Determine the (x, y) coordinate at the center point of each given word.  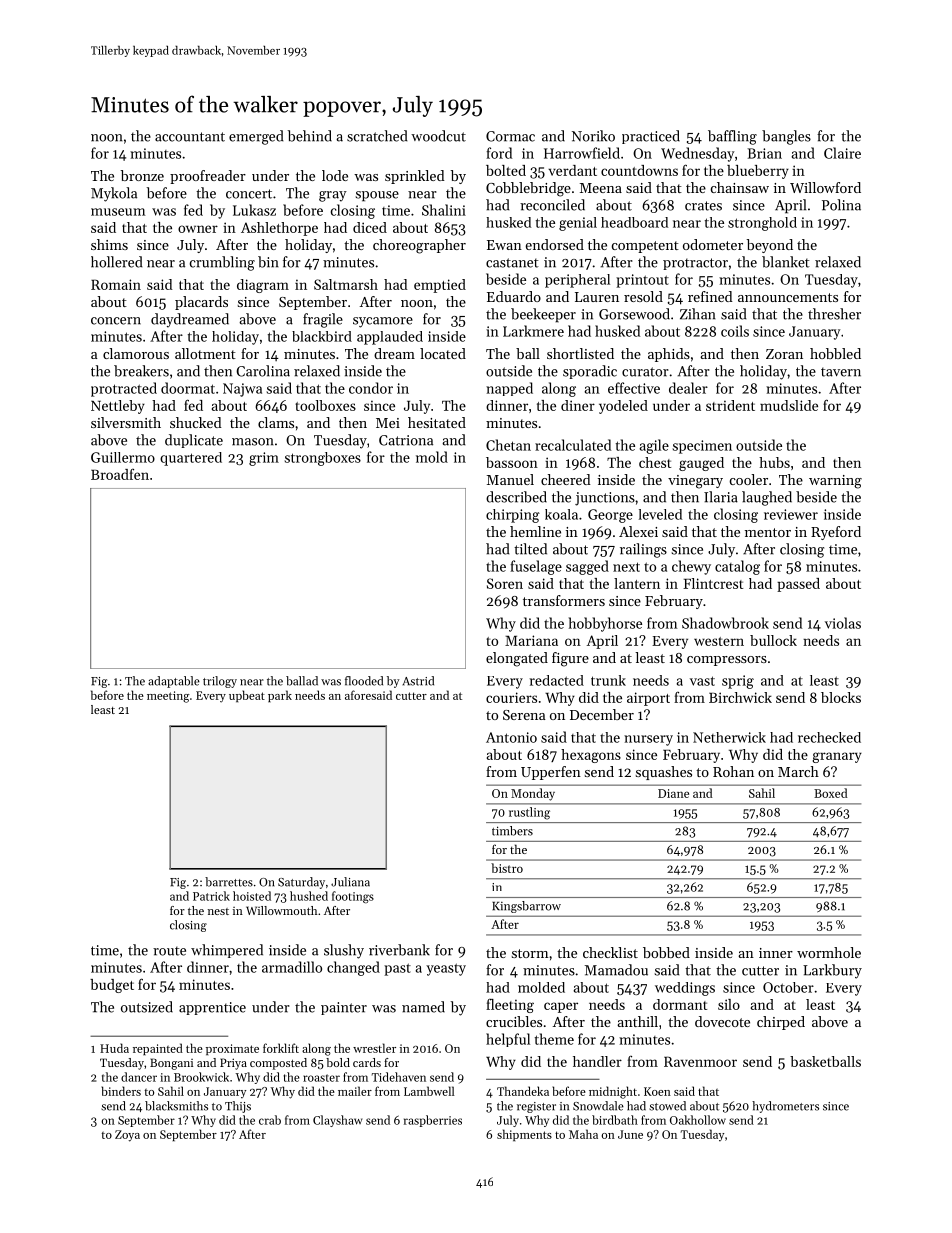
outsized (147, 1007)
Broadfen (120, 474)
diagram (263, 286)
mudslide (789, 405)
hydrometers (785, 1107)
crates (703, 206)
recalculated (573, 445)
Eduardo (514, 296)
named (423, 1007)
